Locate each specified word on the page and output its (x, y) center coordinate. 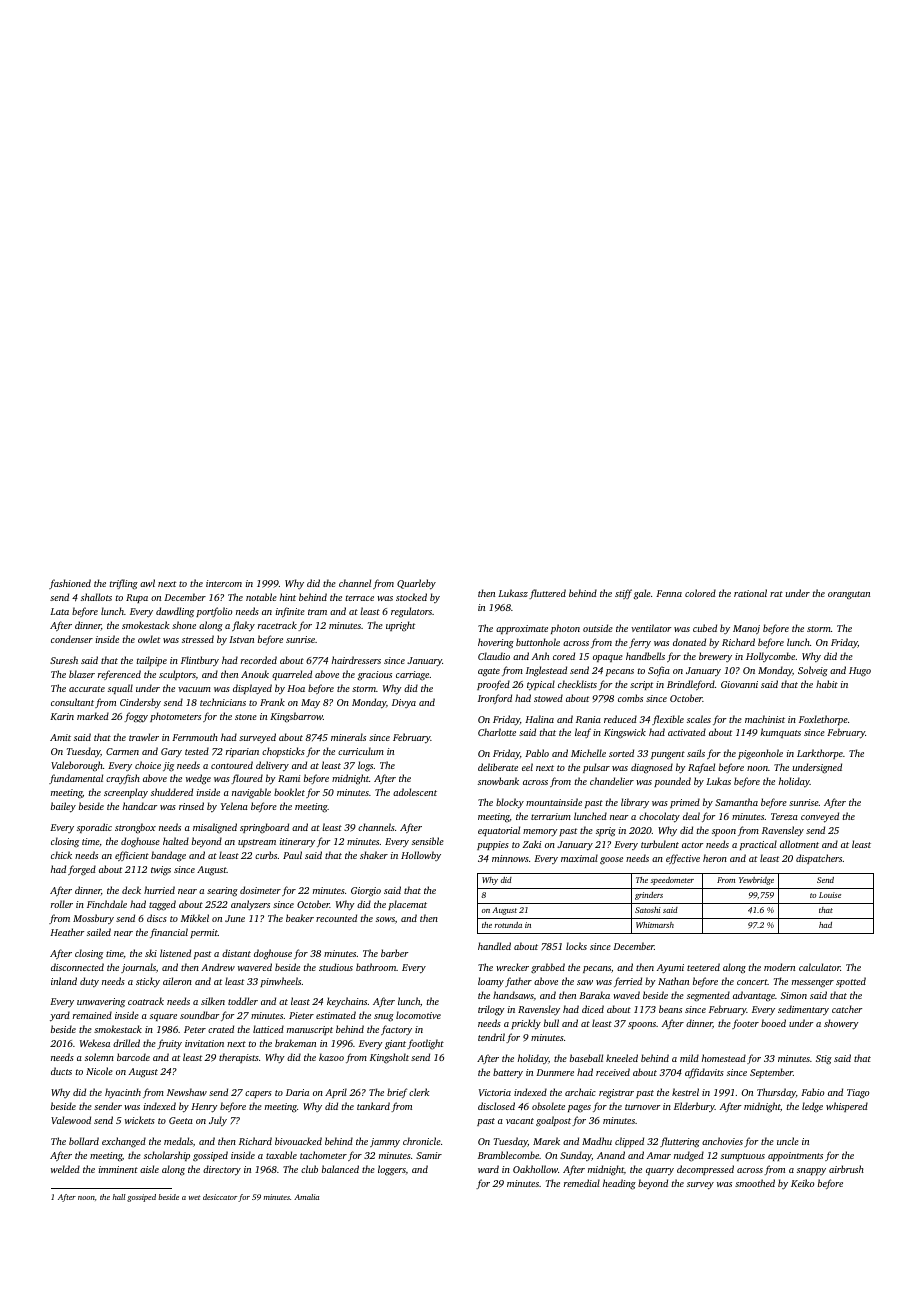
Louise (830, 895)
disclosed (496, 1106)
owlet (149, 639)
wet (194, 1197)
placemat (407, 905)
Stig (824, 1060)
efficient (132, 856)
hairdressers (356, 660)
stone (246, 717)
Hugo (860, 672)
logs (365, 766)
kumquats (780, 733)
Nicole (99, 1071)
